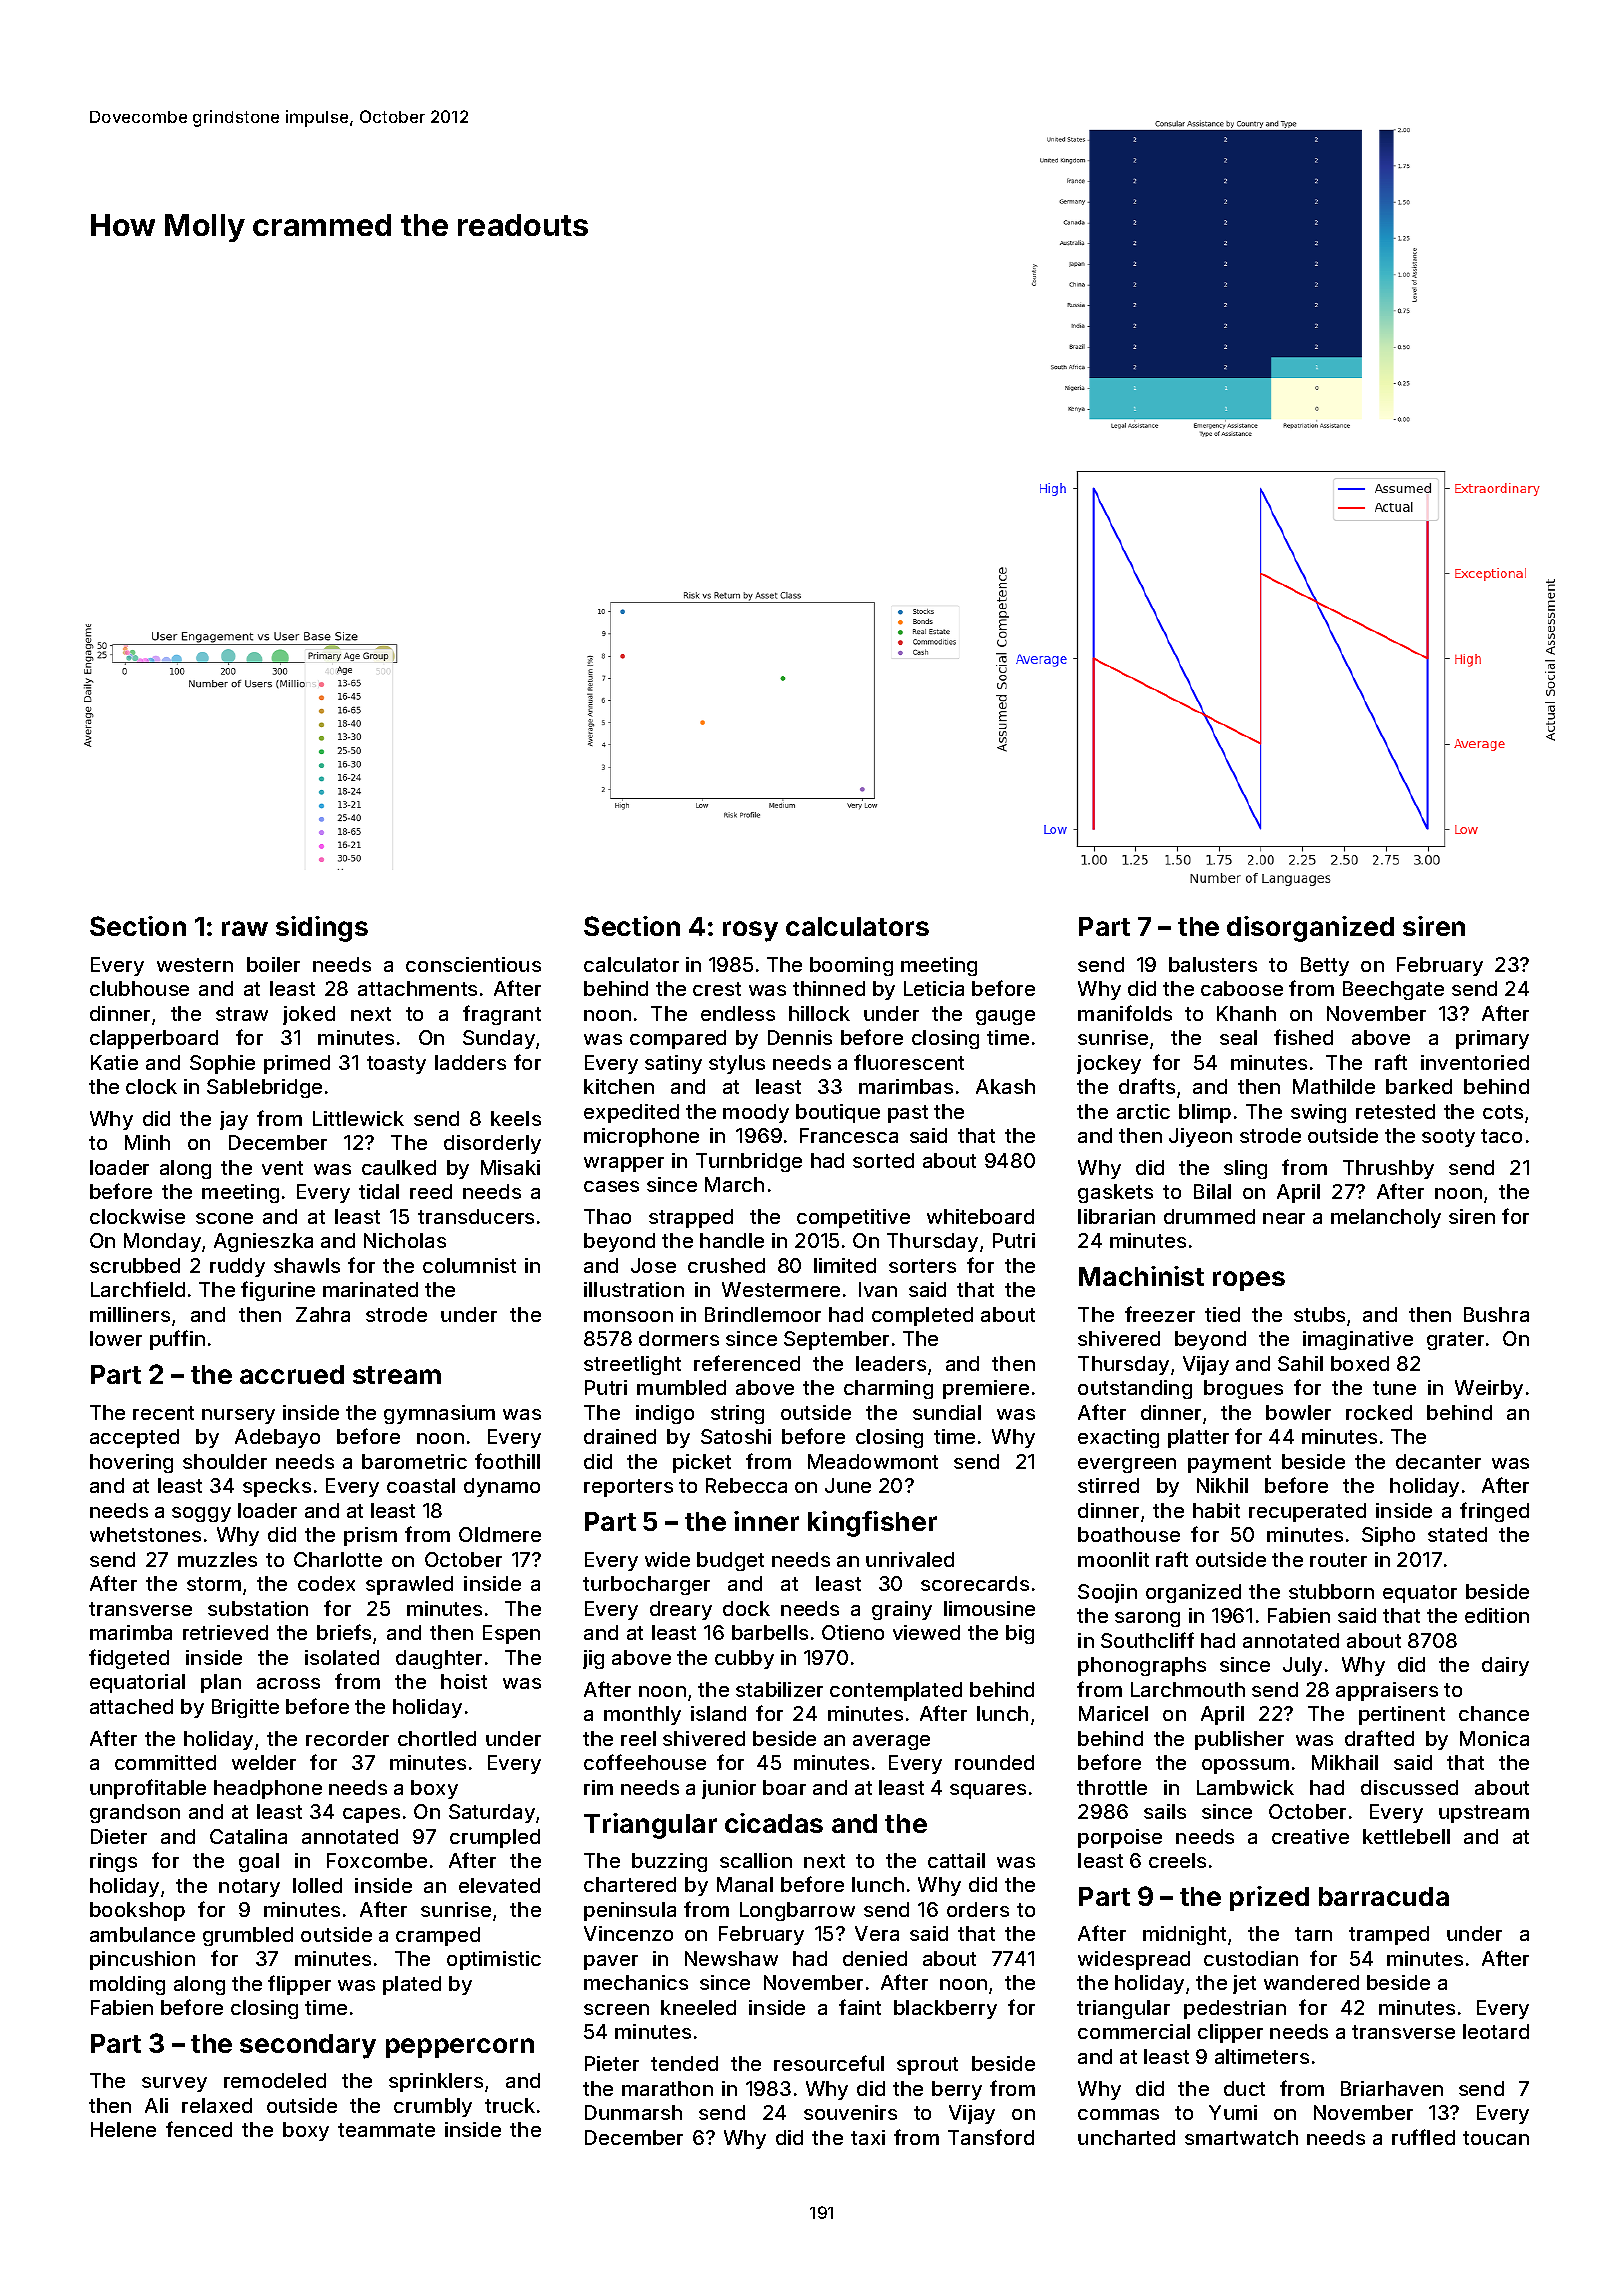 The width and height of the page is (1620, 2292). I want to click on rounded, so click(994, 1762).
